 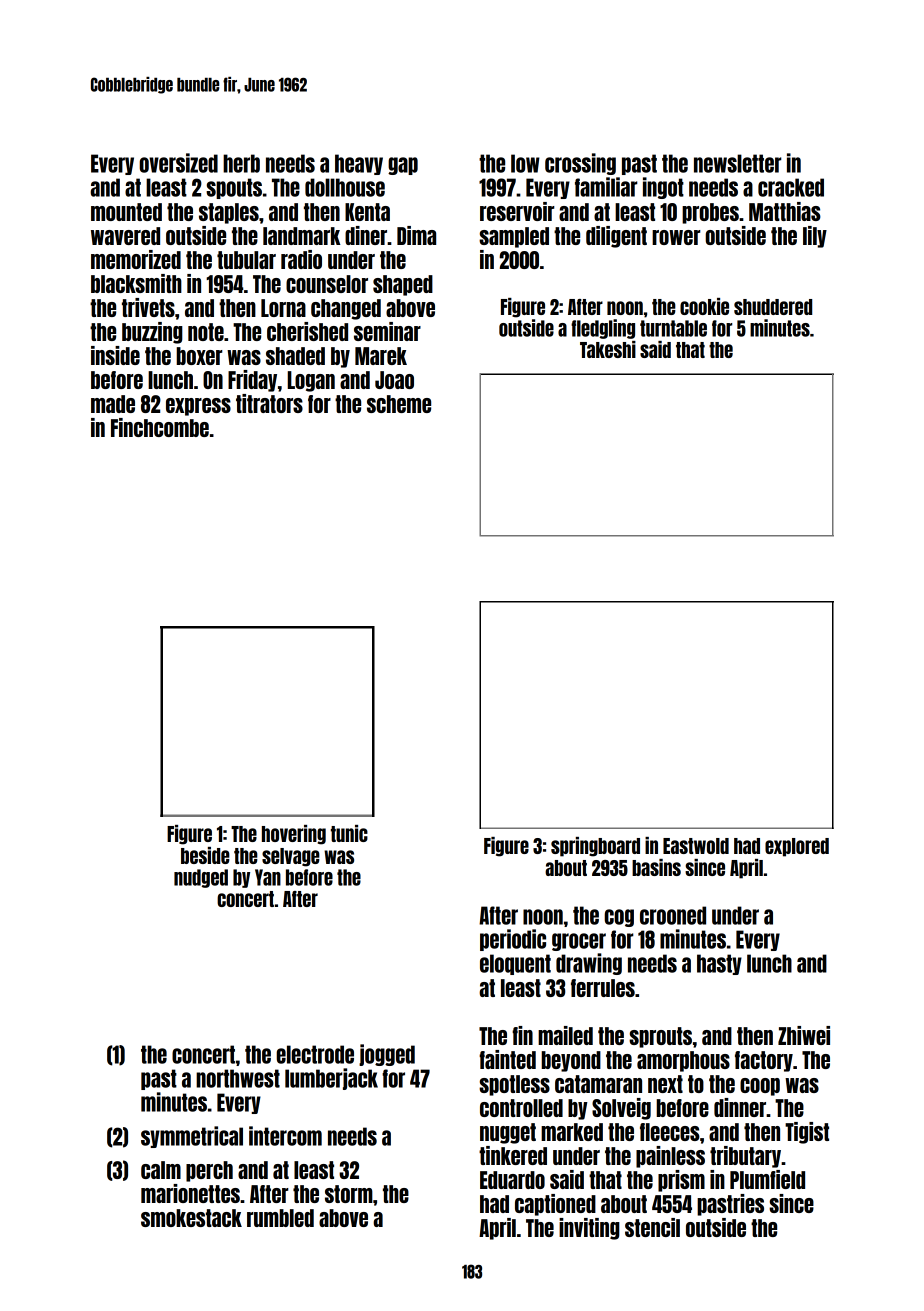 I want to click on beside, so click(x=205, y=855).
